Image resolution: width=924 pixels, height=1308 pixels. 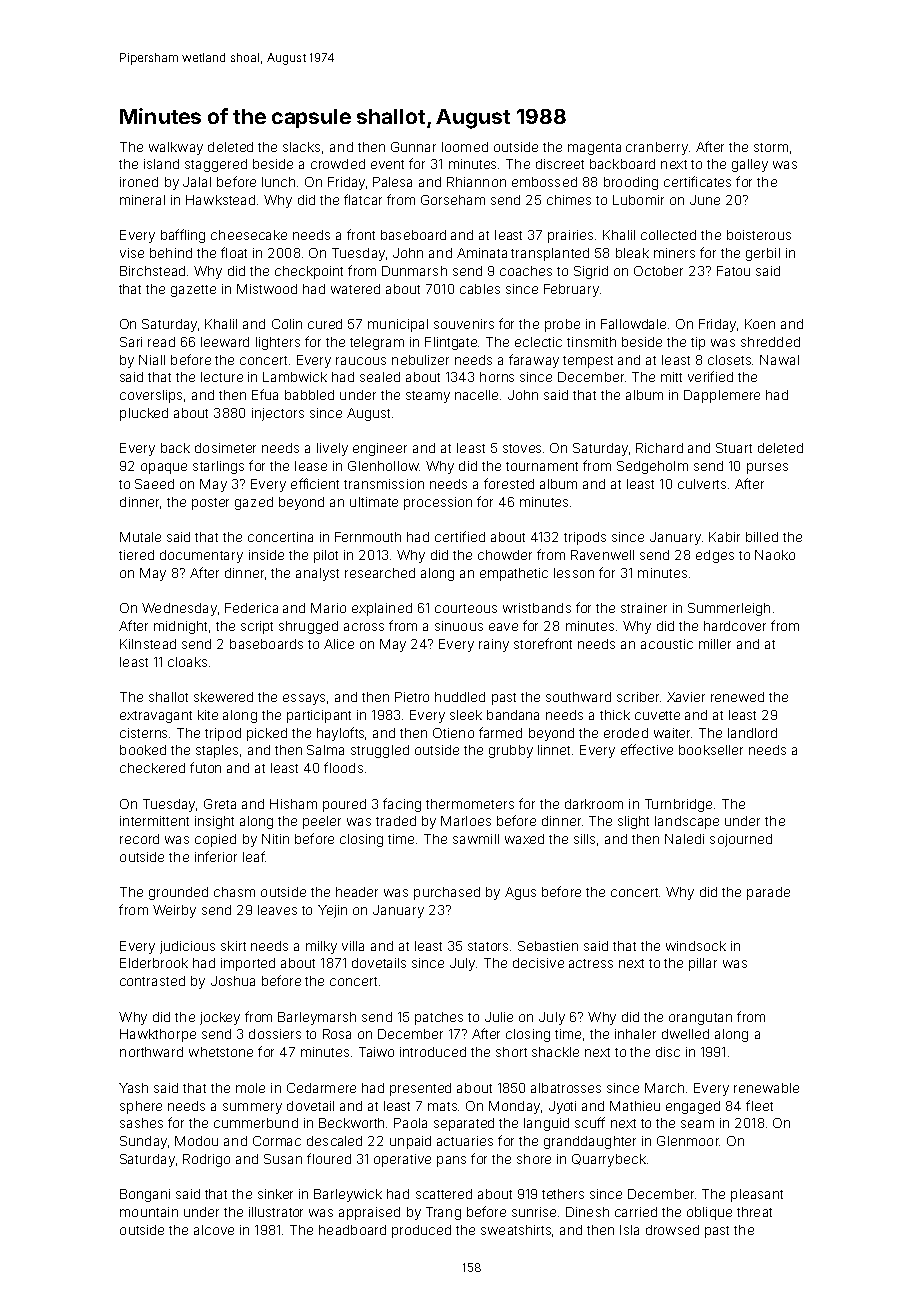 I want to click on Cormac, so click(x=277, y=1141).
